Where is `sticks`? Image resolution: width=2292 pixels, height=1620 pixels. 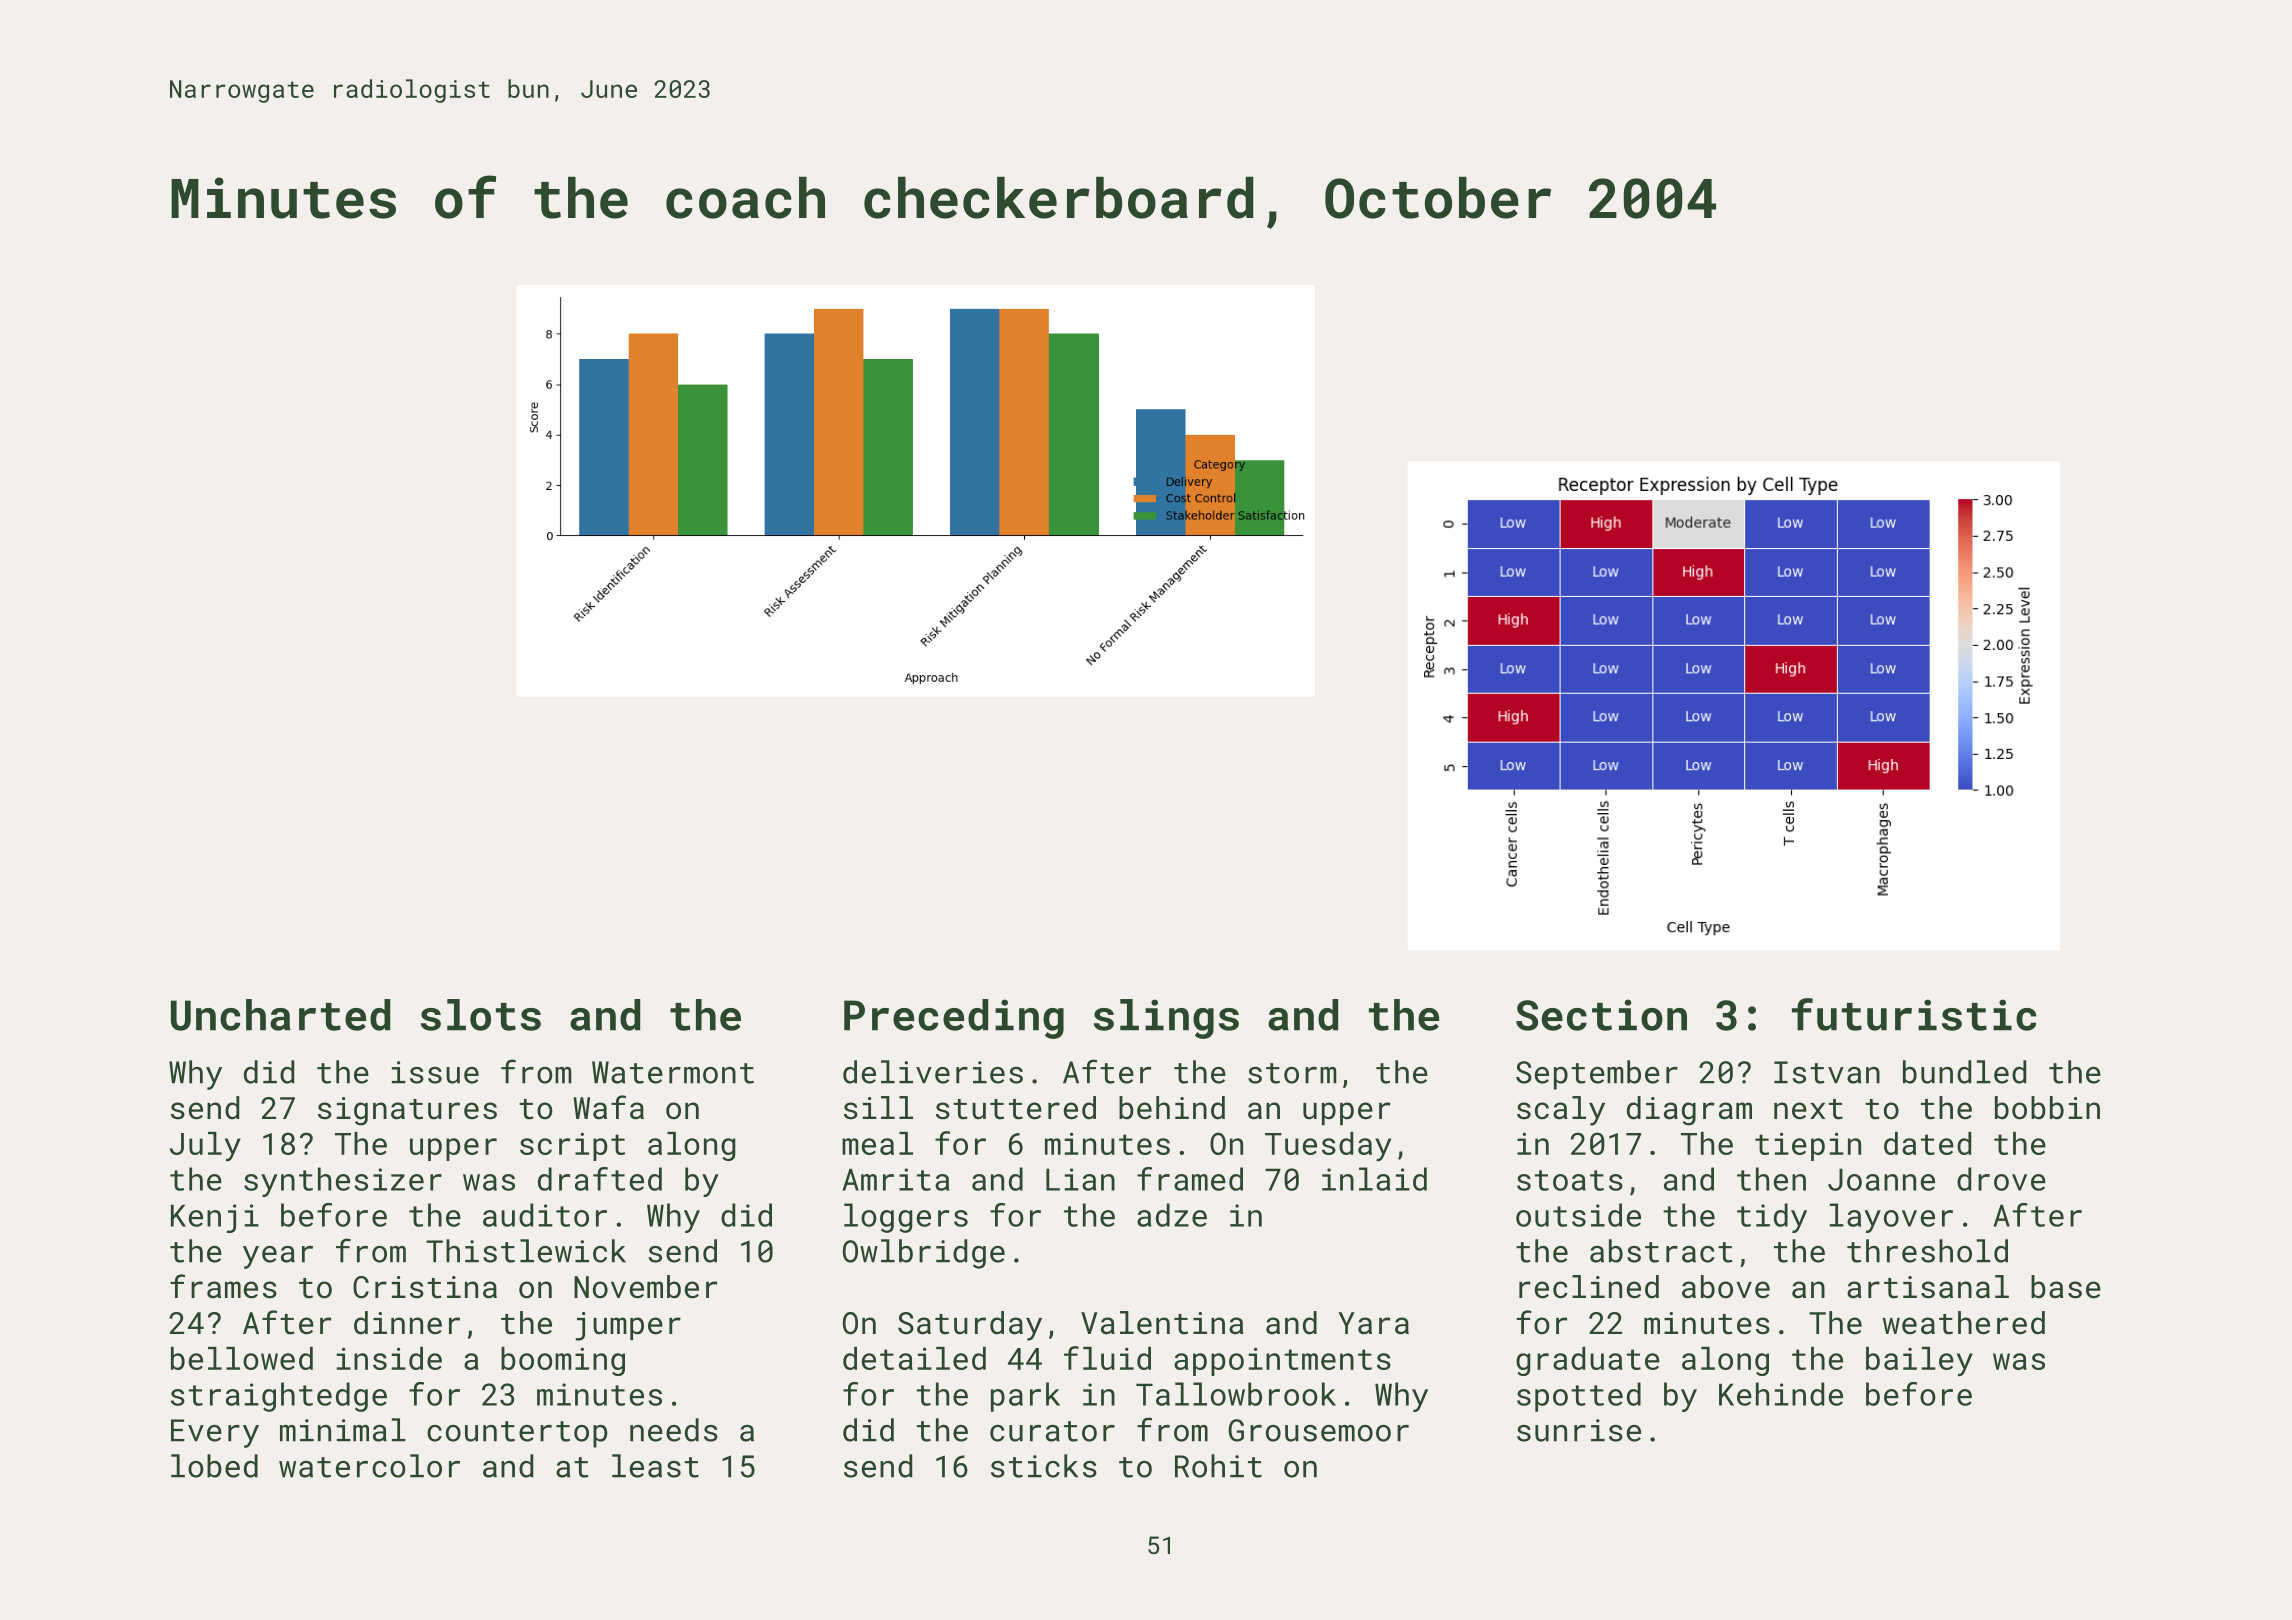 sticks is located at coordinates (1044, 1466).
